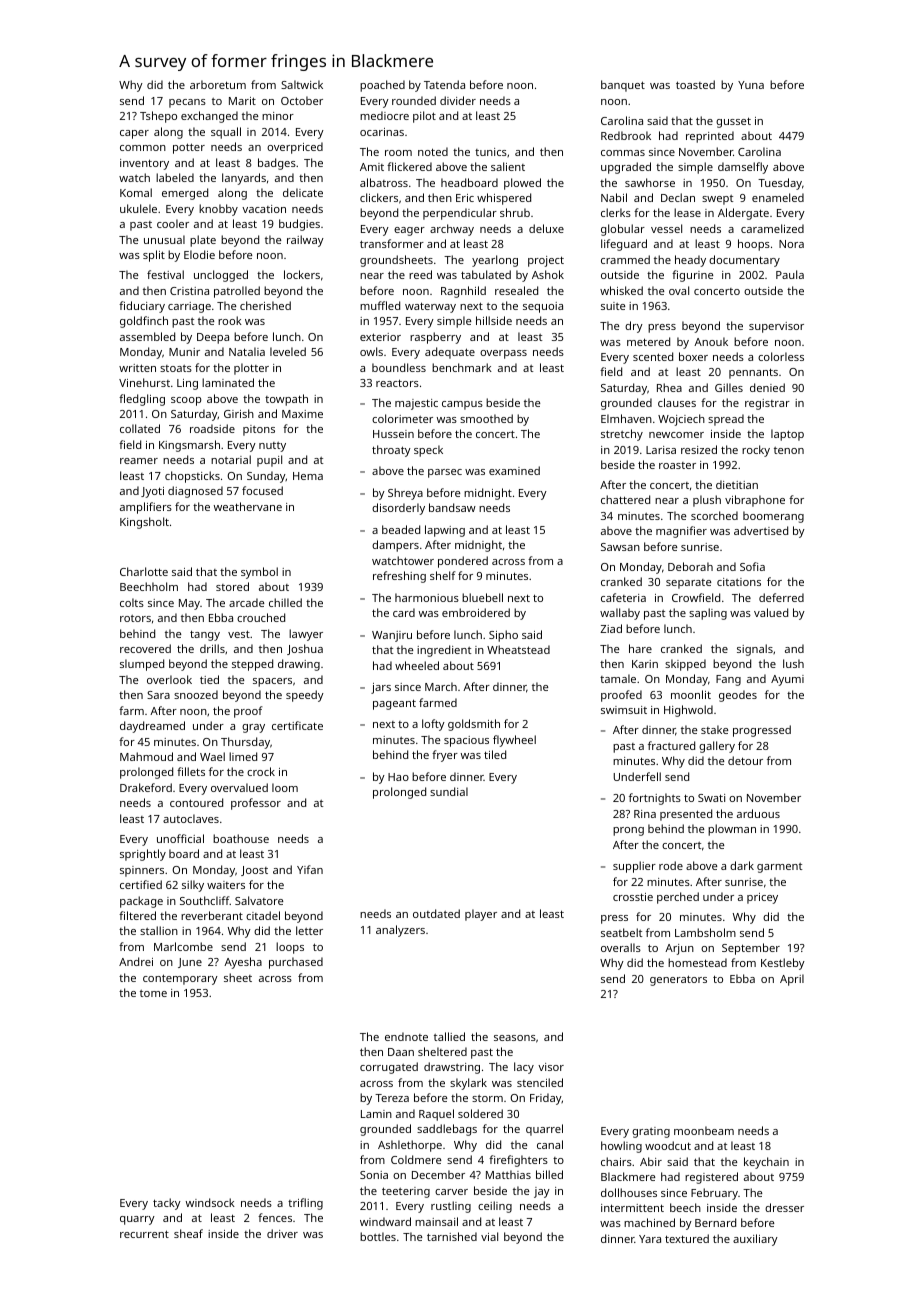 This screenshot has height=1308, width=924. I want to click on stored, so click(232, 586).
